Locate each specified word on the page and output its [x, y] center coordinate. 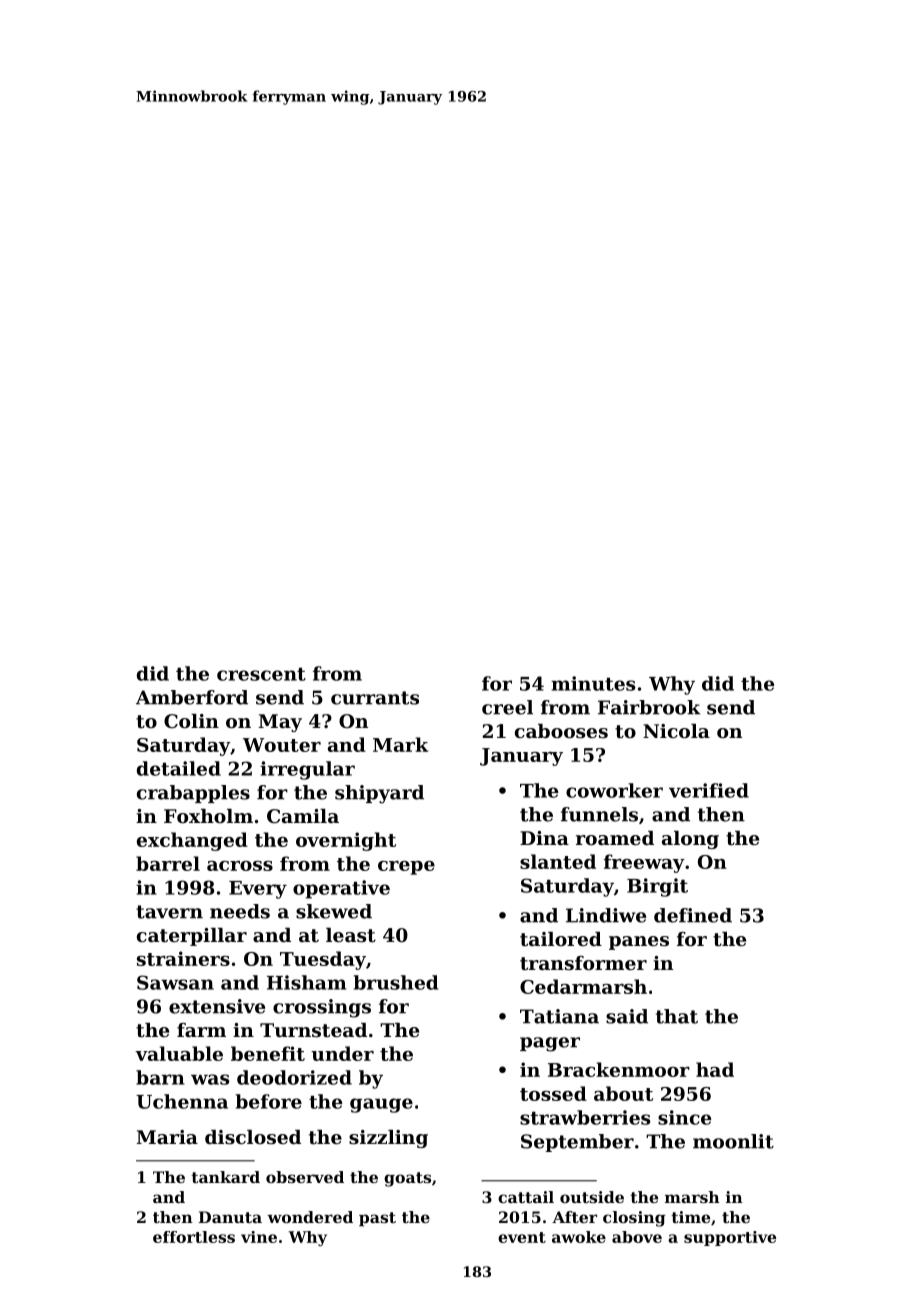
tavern [169, 912]
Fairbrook [649, 707]
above [637, 1237]
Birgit [657, 887]
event [522, 1237]
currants [375, 698]
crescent [261, 674]
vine [259, 1237]
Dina [544, 838]
